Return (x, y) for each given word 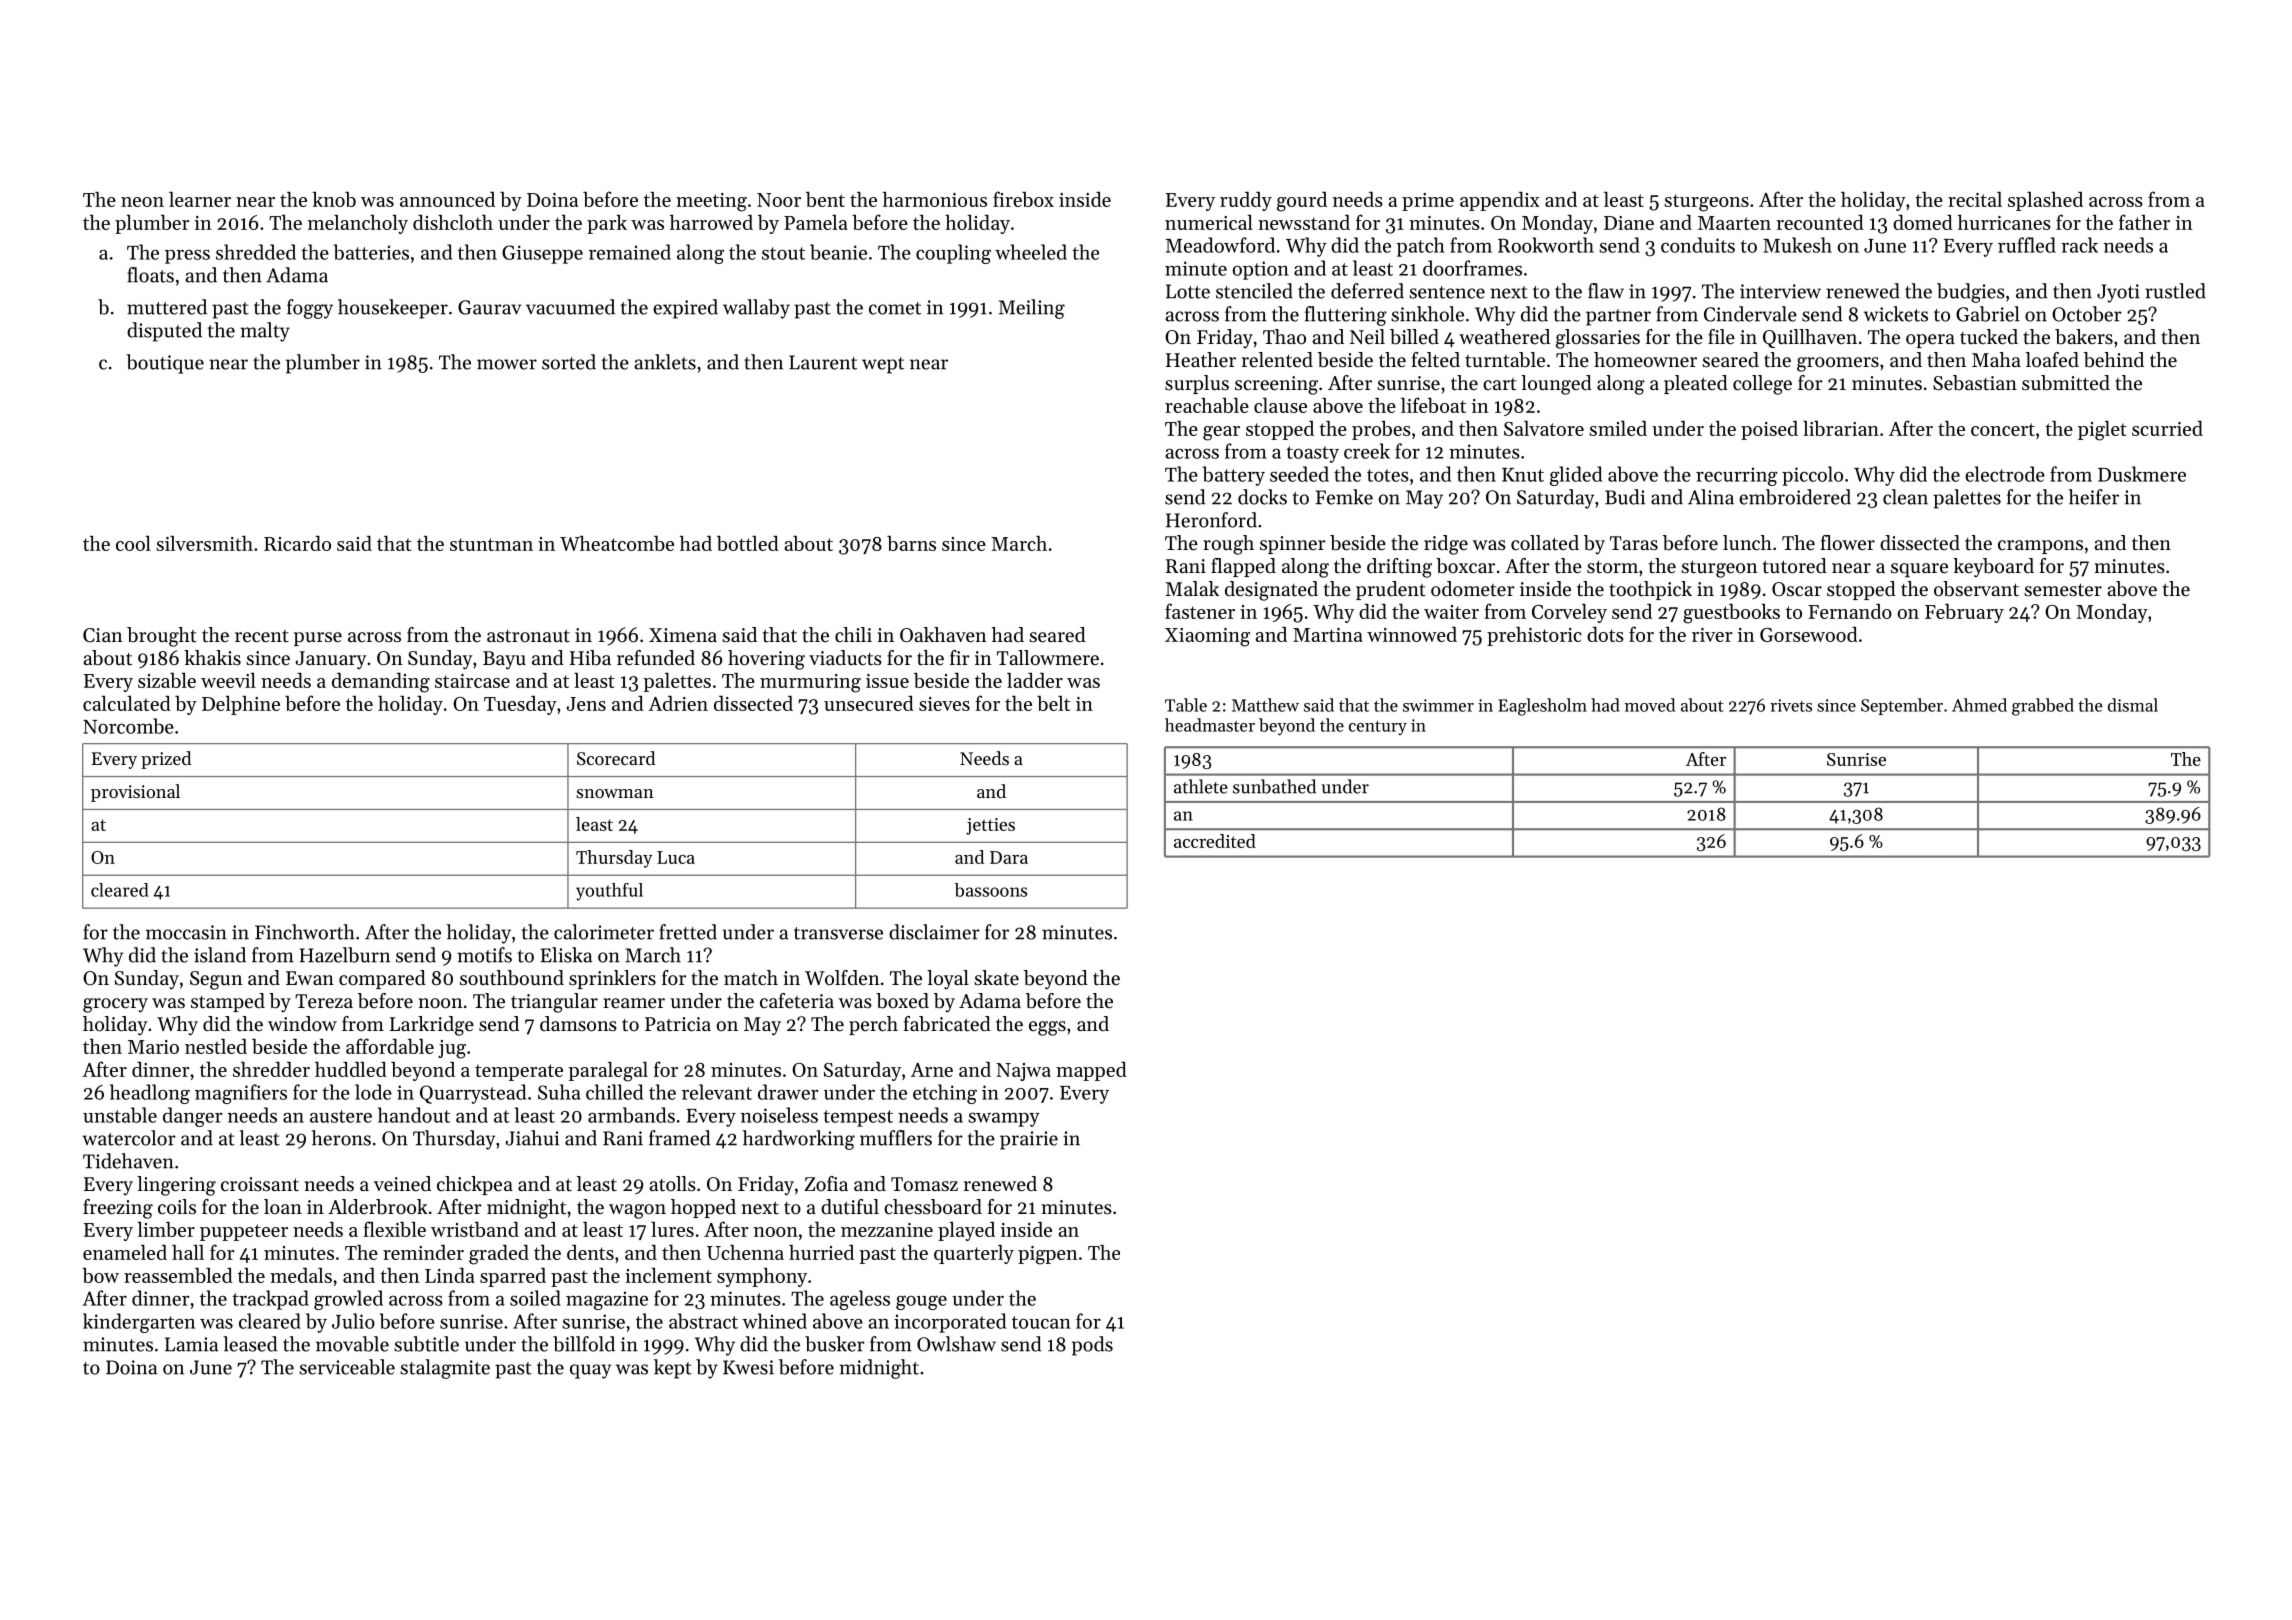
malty (265, 332)
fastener (1200, 611)
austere (341, 1116)
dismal (2133, 705)
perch (873, 1025)
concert (2003, 429)
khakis (212, 657)
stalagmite (445, 1369)
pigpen (1048, 1255)
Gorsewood (1809, 634)
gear (1221, 433)
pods (1092, 1346)
